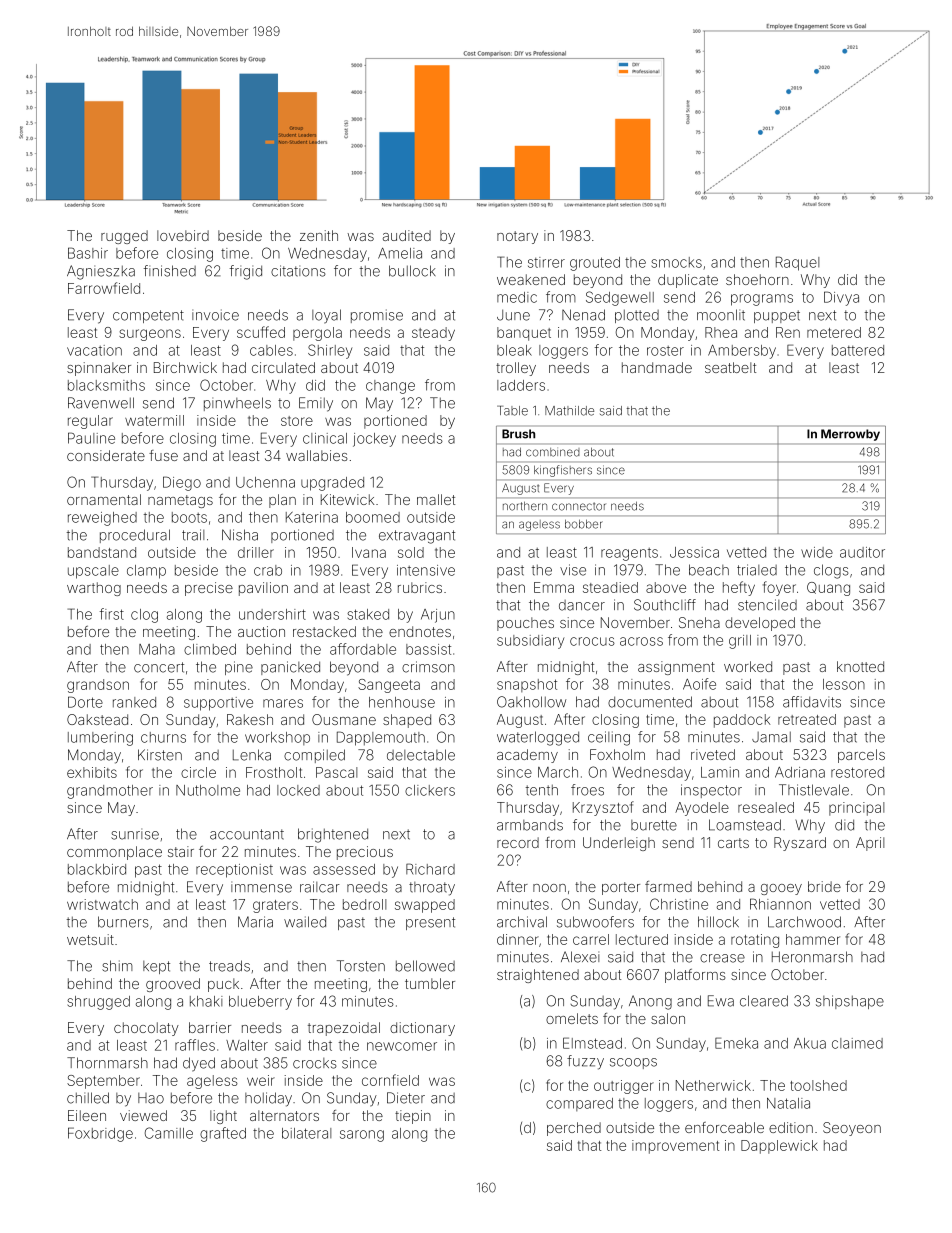 This screenshot has height=1233, width=952. Describe the element at coordinates (522, 922) in the screenshot. I see `archival` at that location.
